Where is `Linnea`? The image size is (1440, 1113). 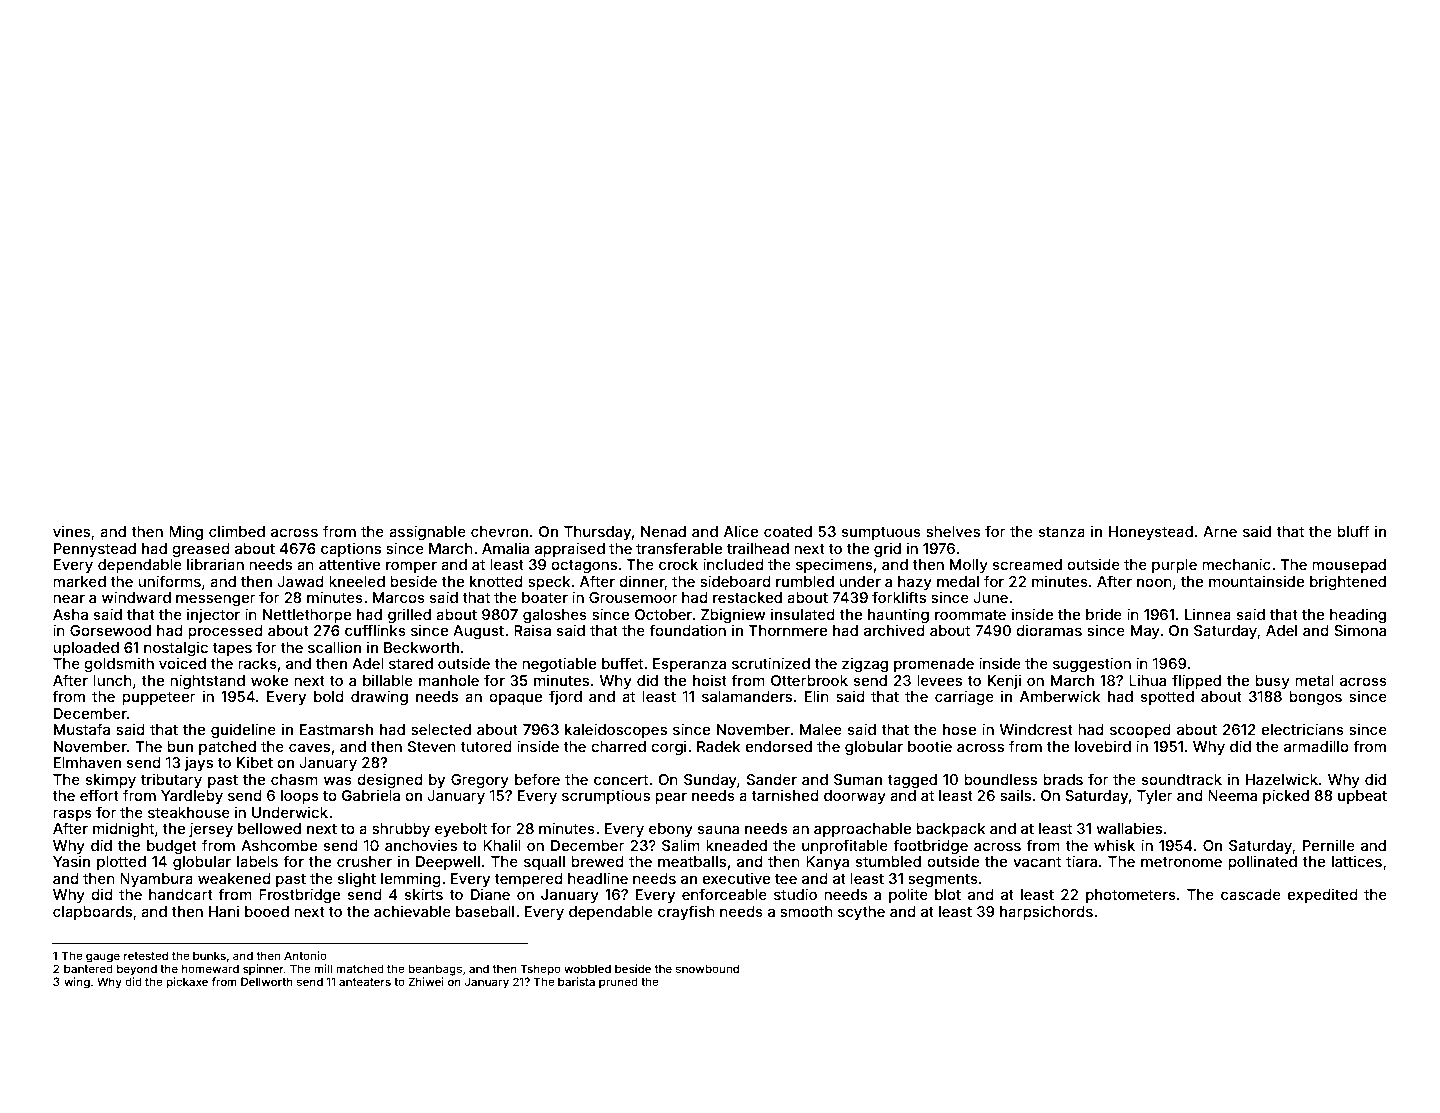
Linnea is located at coordinates (1208, 614).
